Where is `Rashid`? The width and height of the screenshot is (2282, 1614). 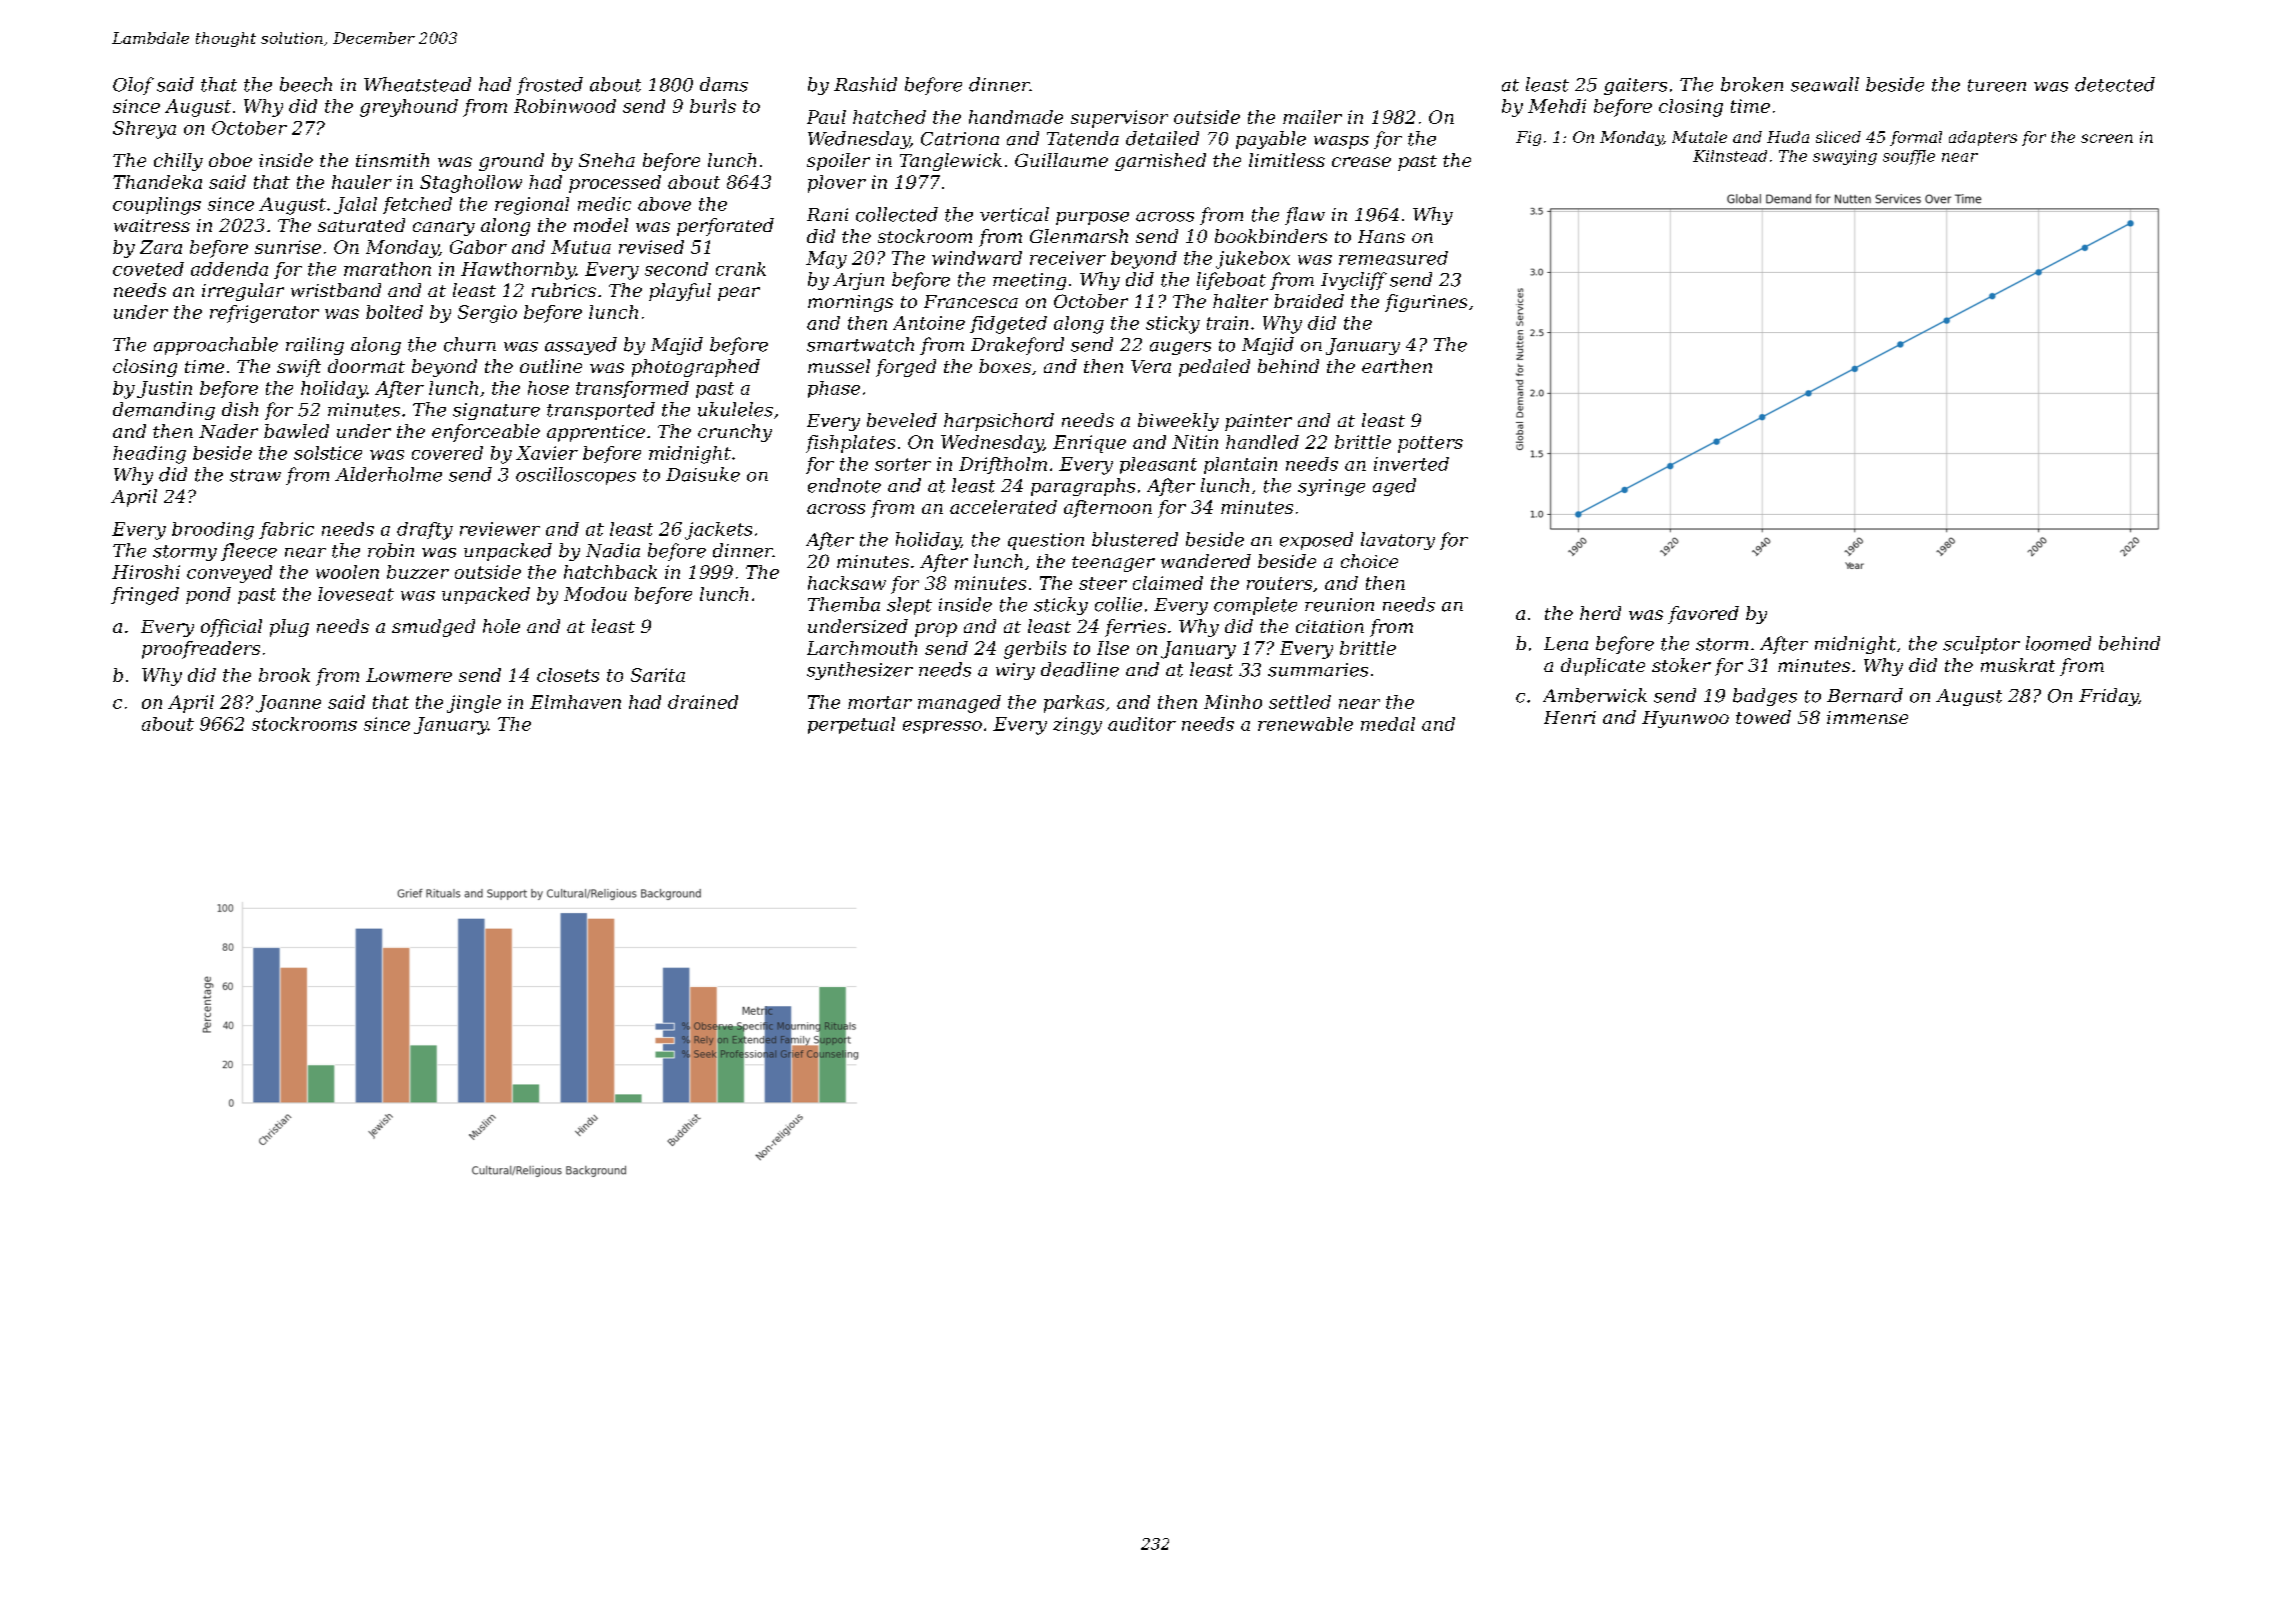 Rashid is located at coordinates (865, 84).
